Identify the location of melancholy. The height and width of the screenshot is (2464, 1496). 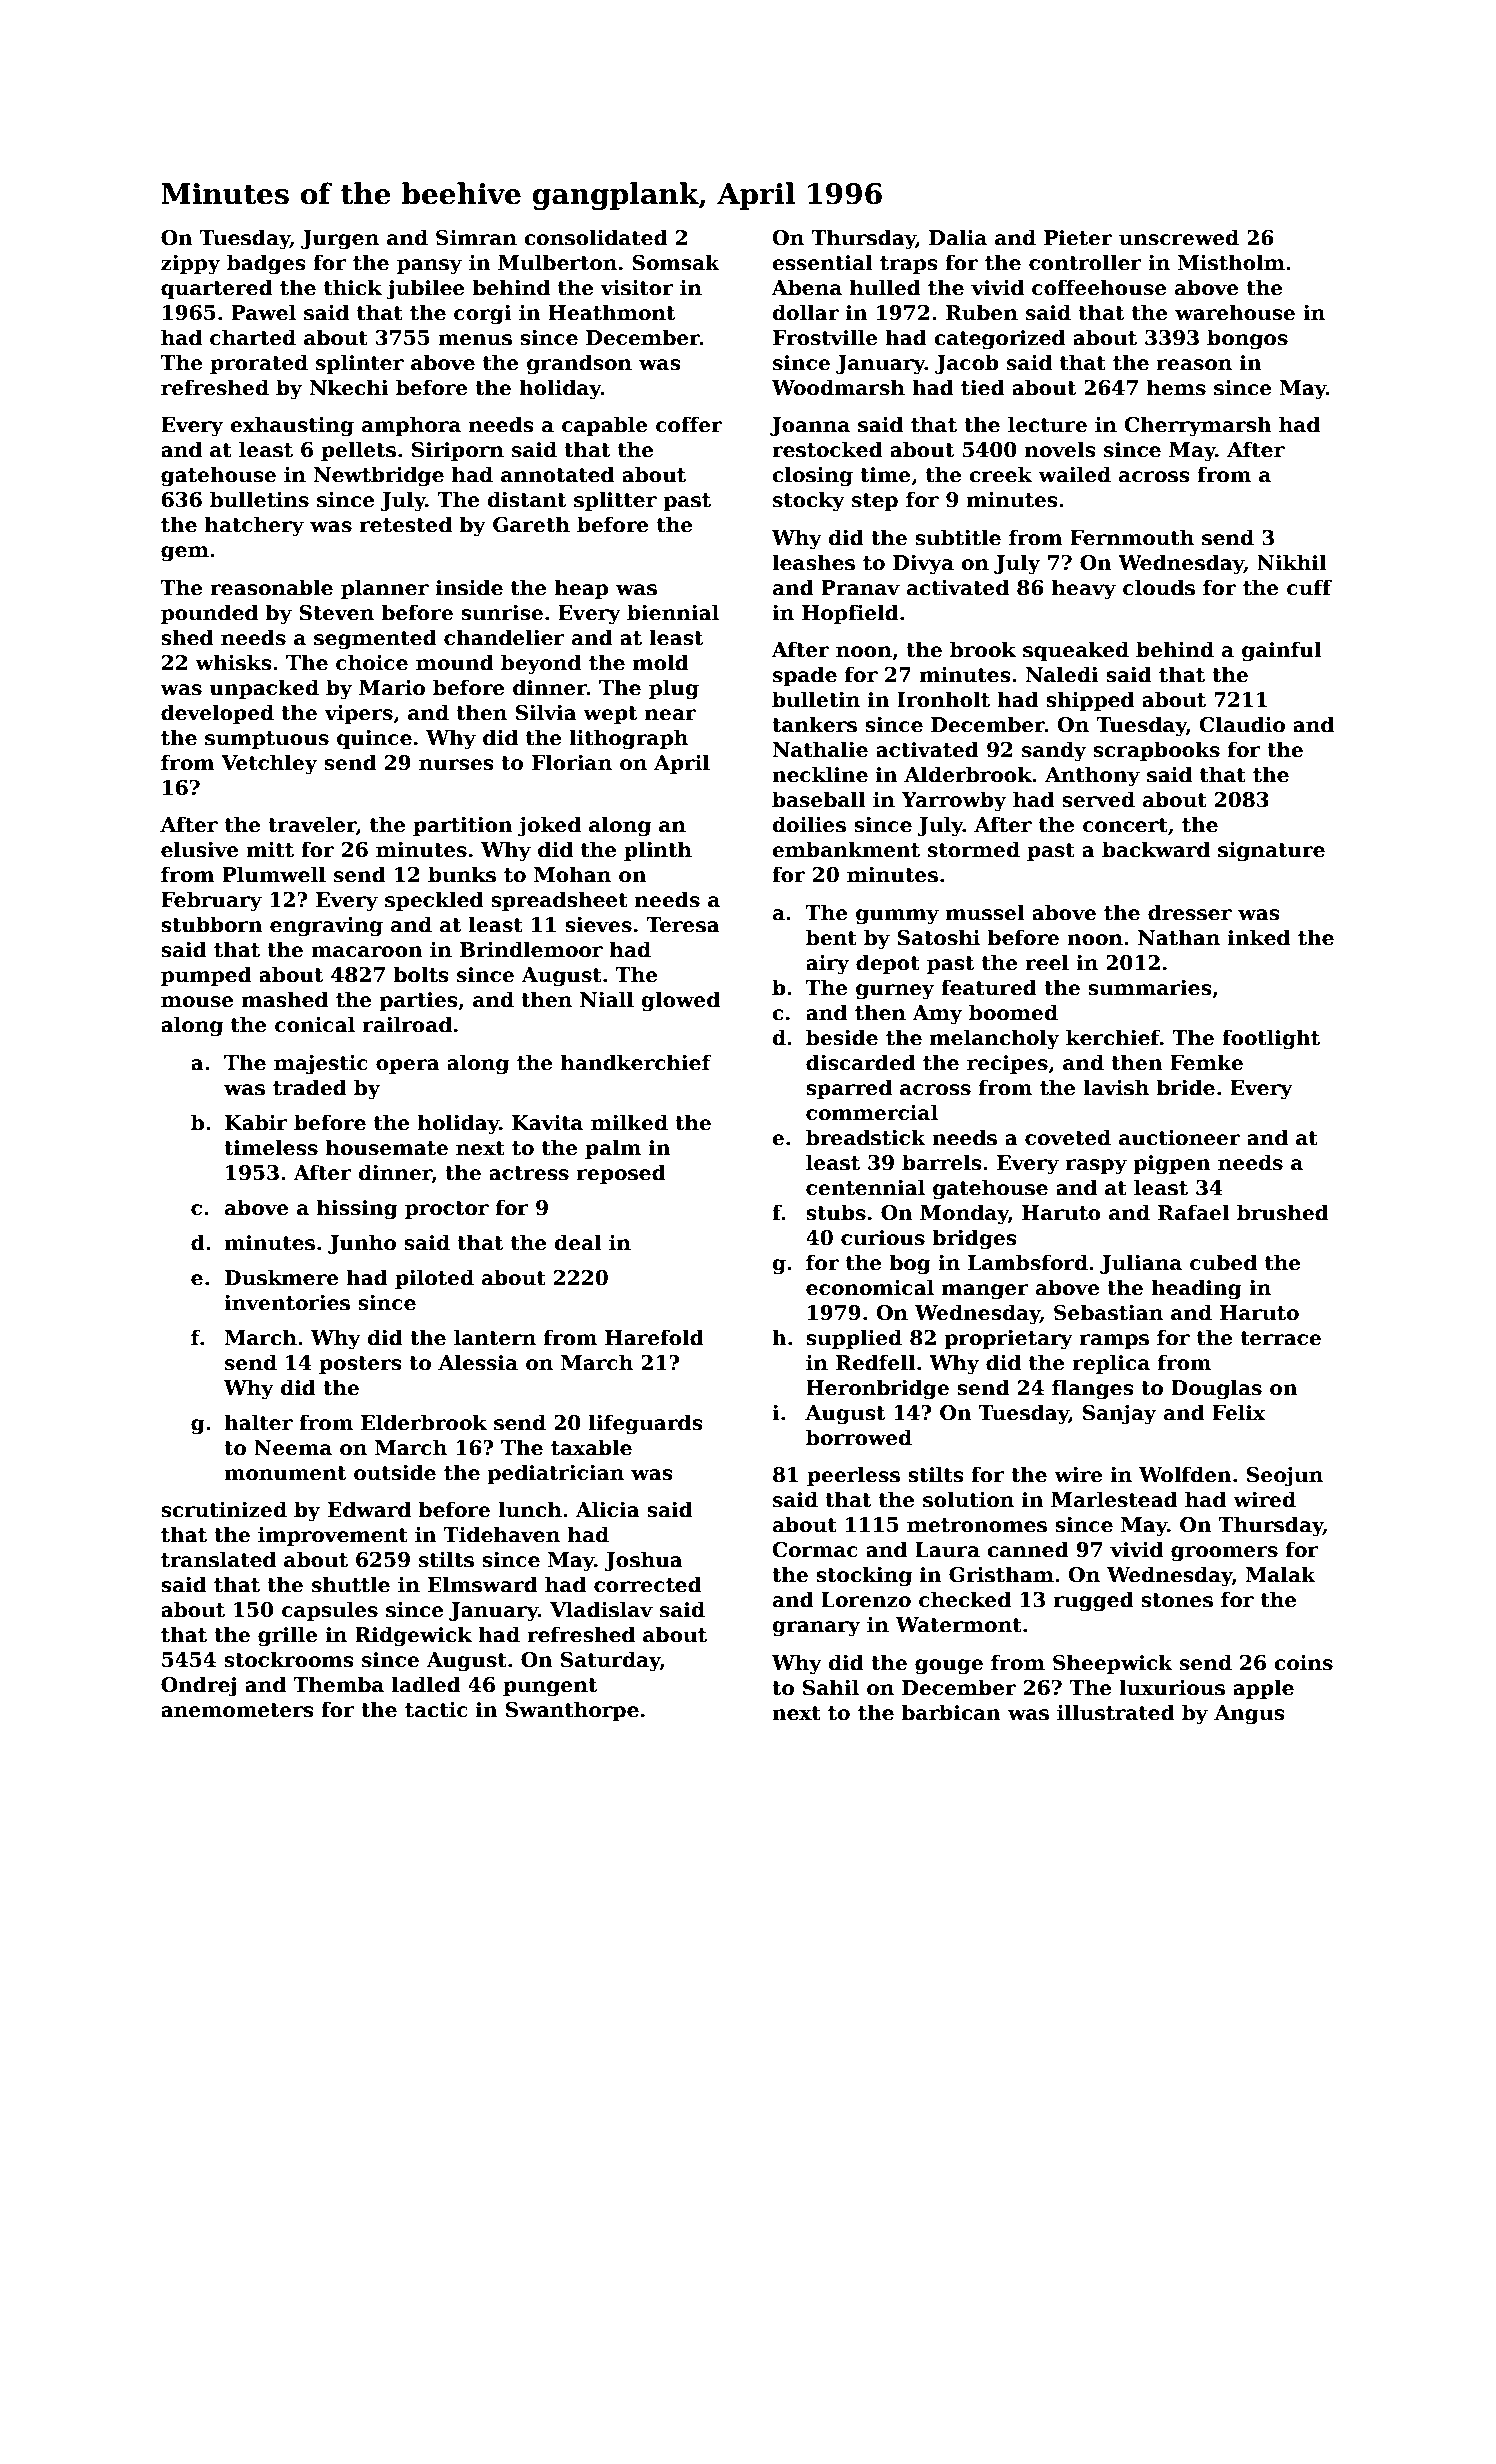
(995, 1039).
